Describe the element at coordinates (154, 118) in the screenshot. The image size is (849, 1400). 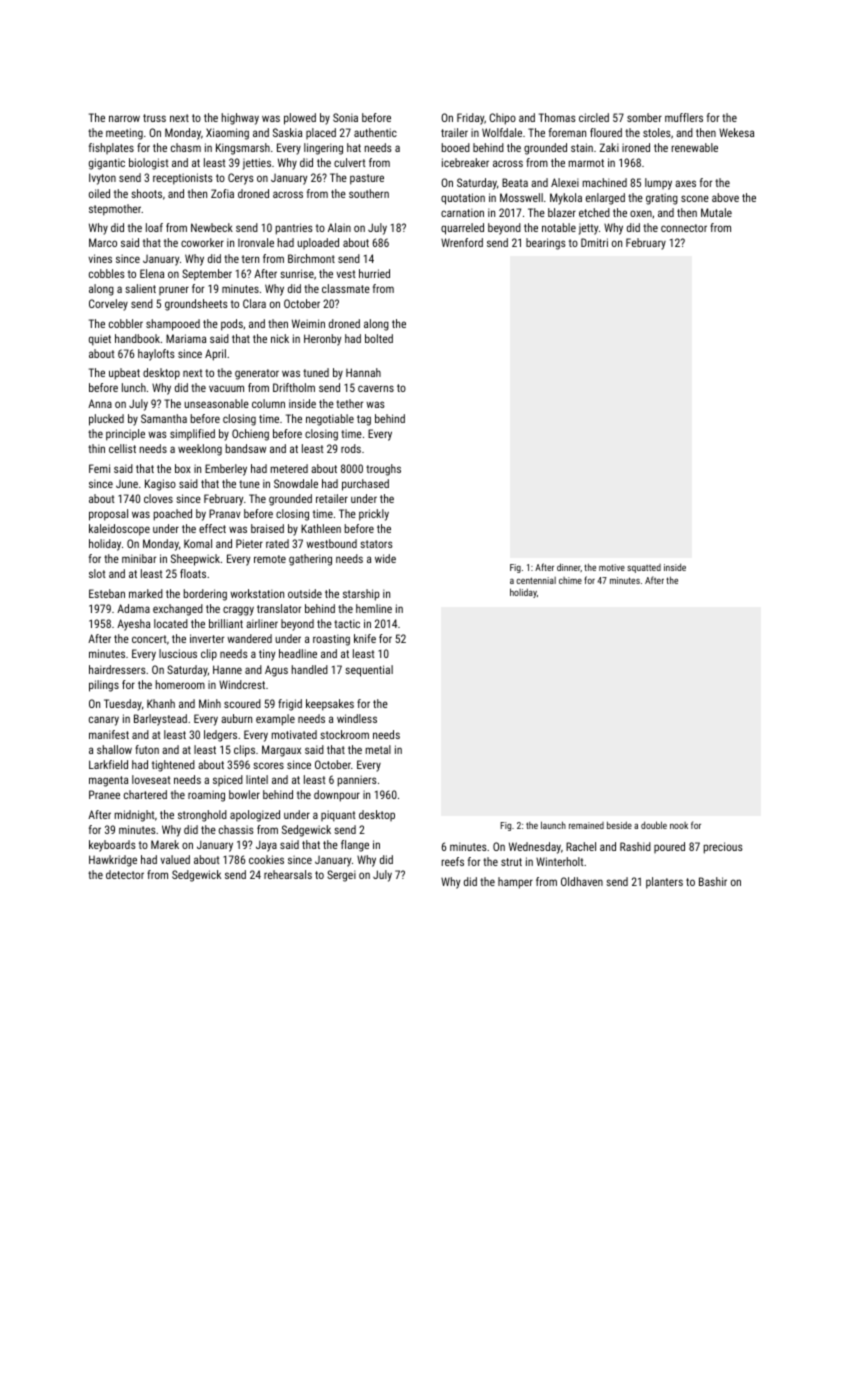
I see `truss` at that location.
